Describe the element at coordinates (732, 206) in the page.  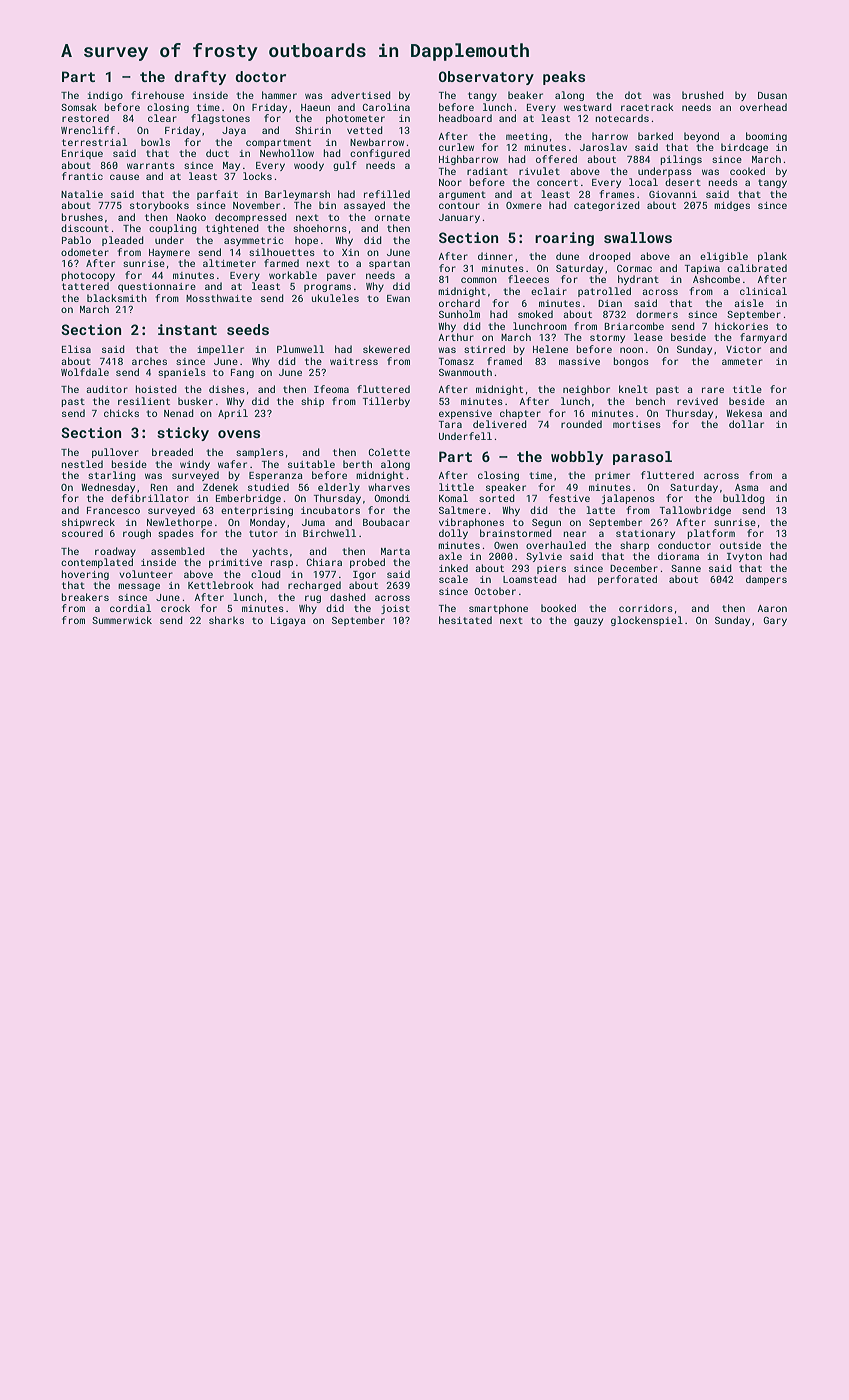
I see `midges` at that location.
